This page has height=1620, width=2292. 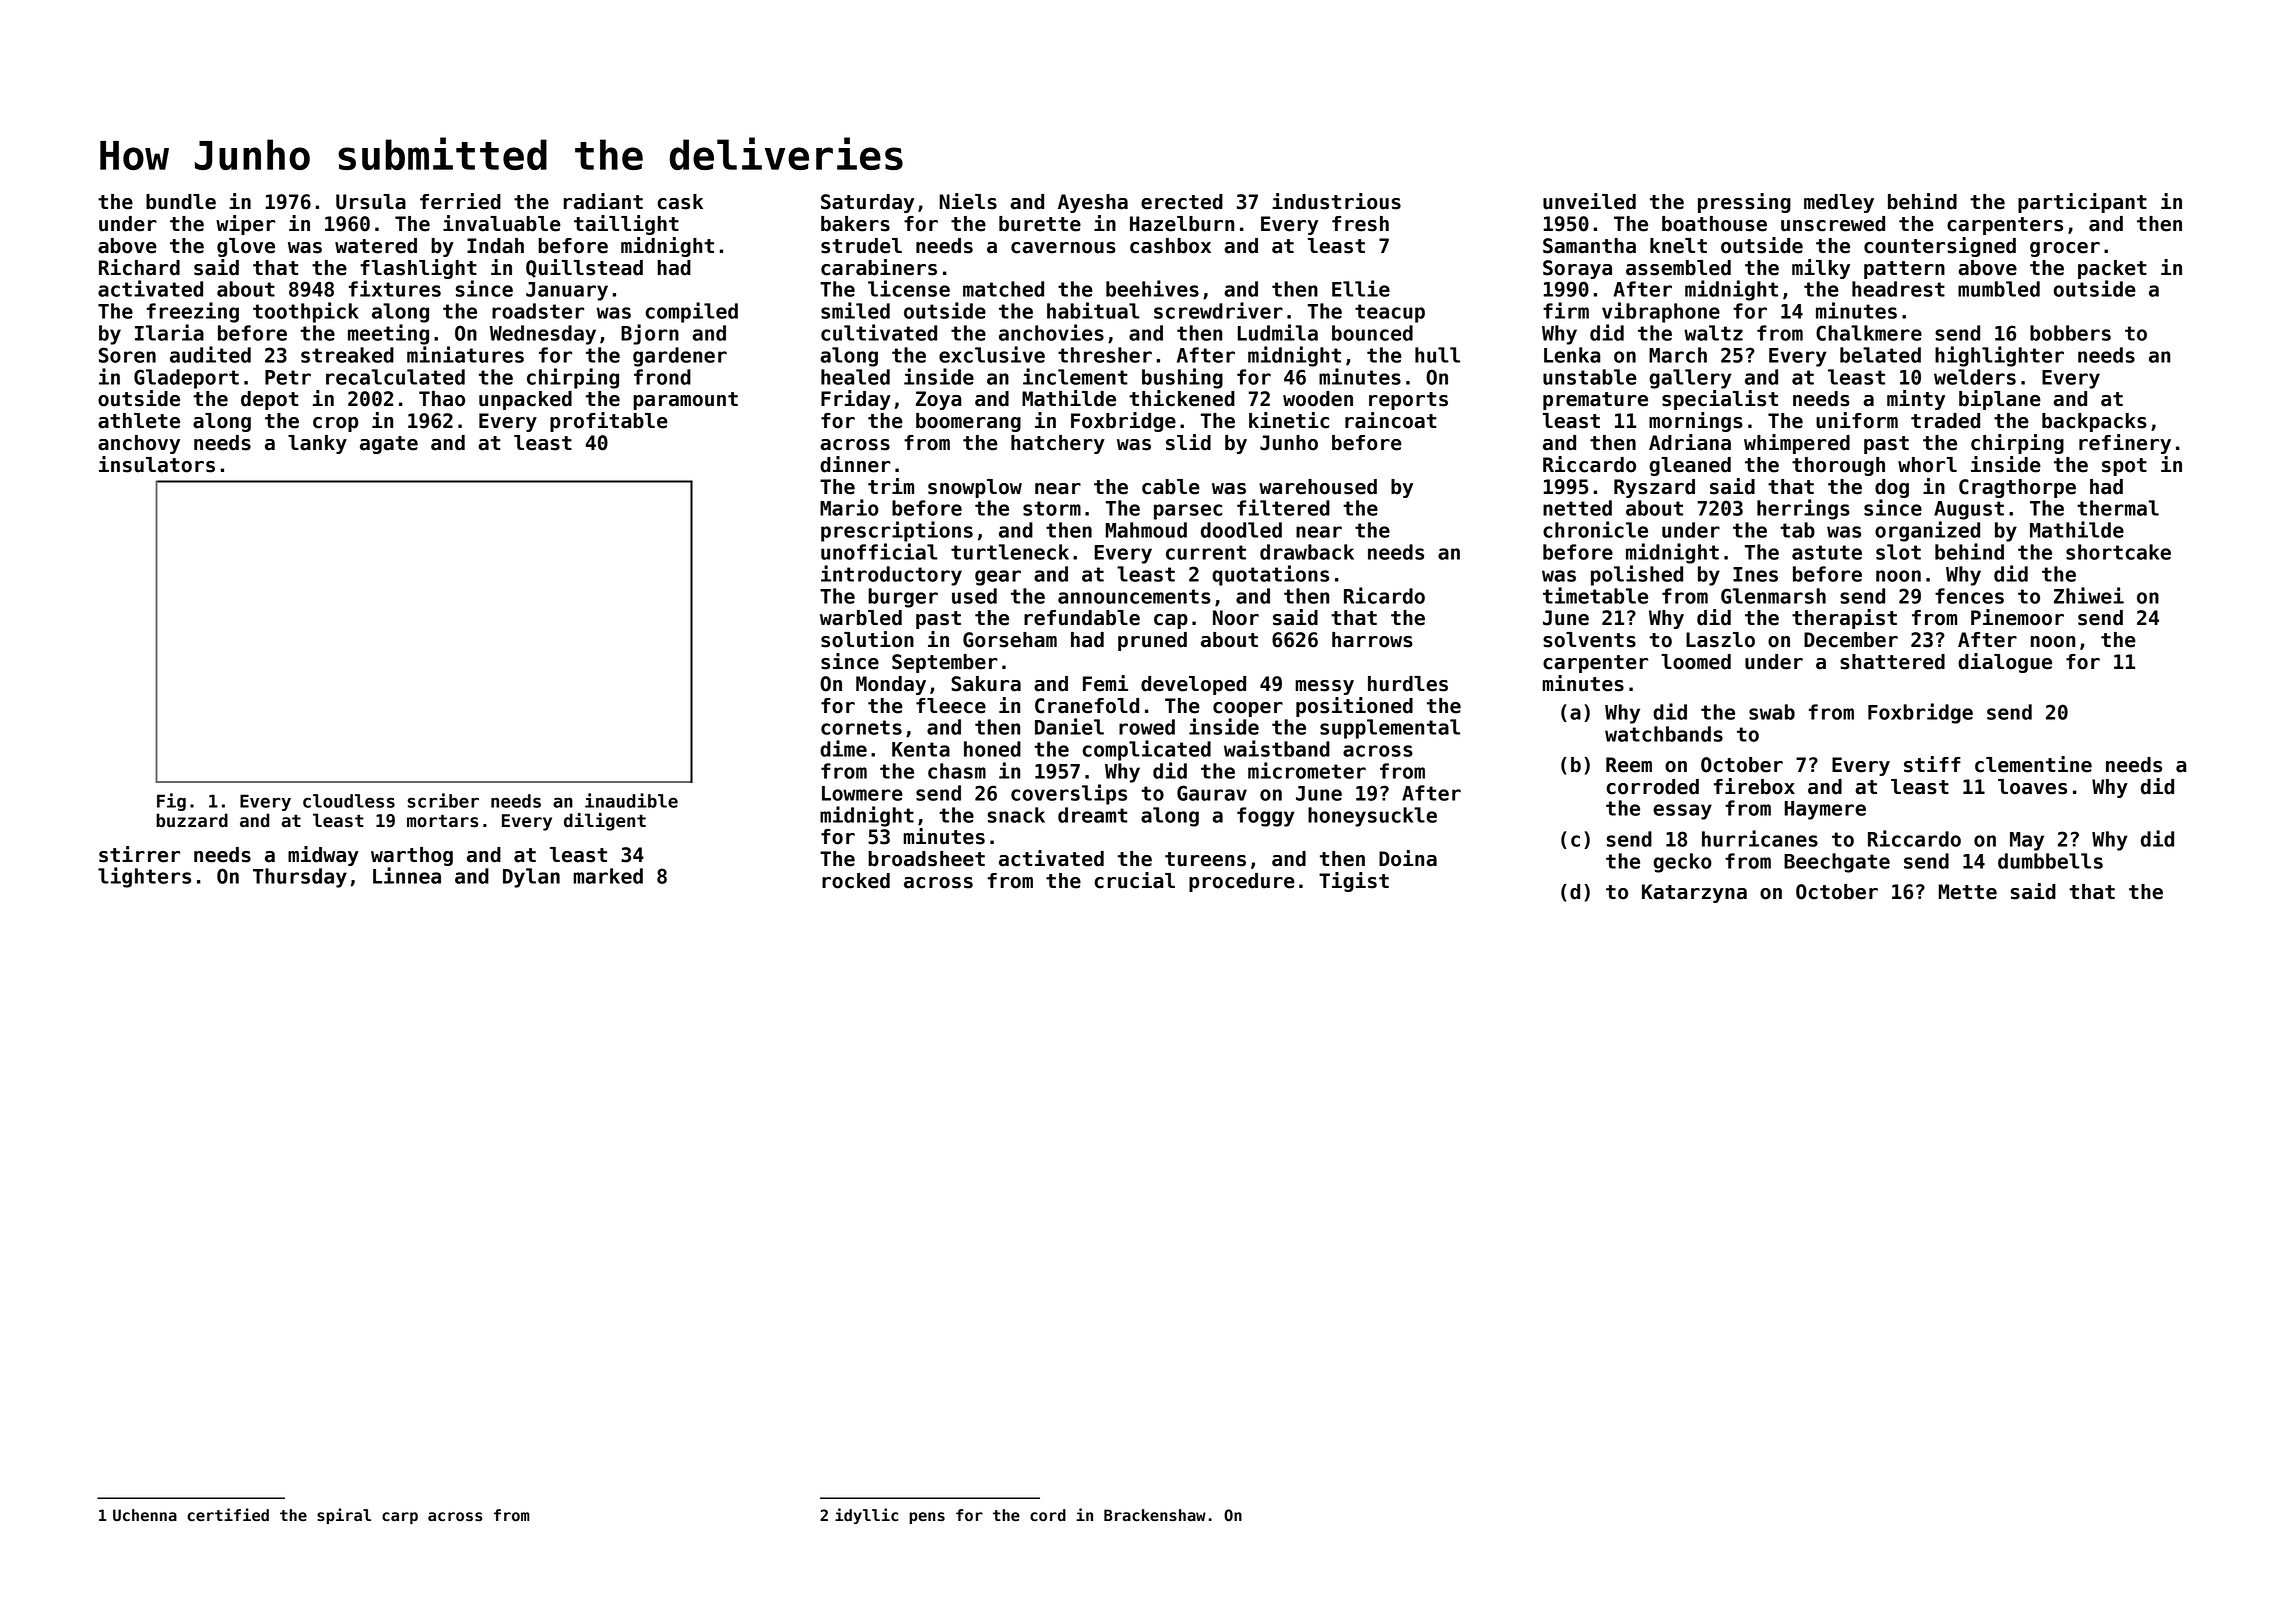 I want to click on miniatures, so click(x=465, y=354).
